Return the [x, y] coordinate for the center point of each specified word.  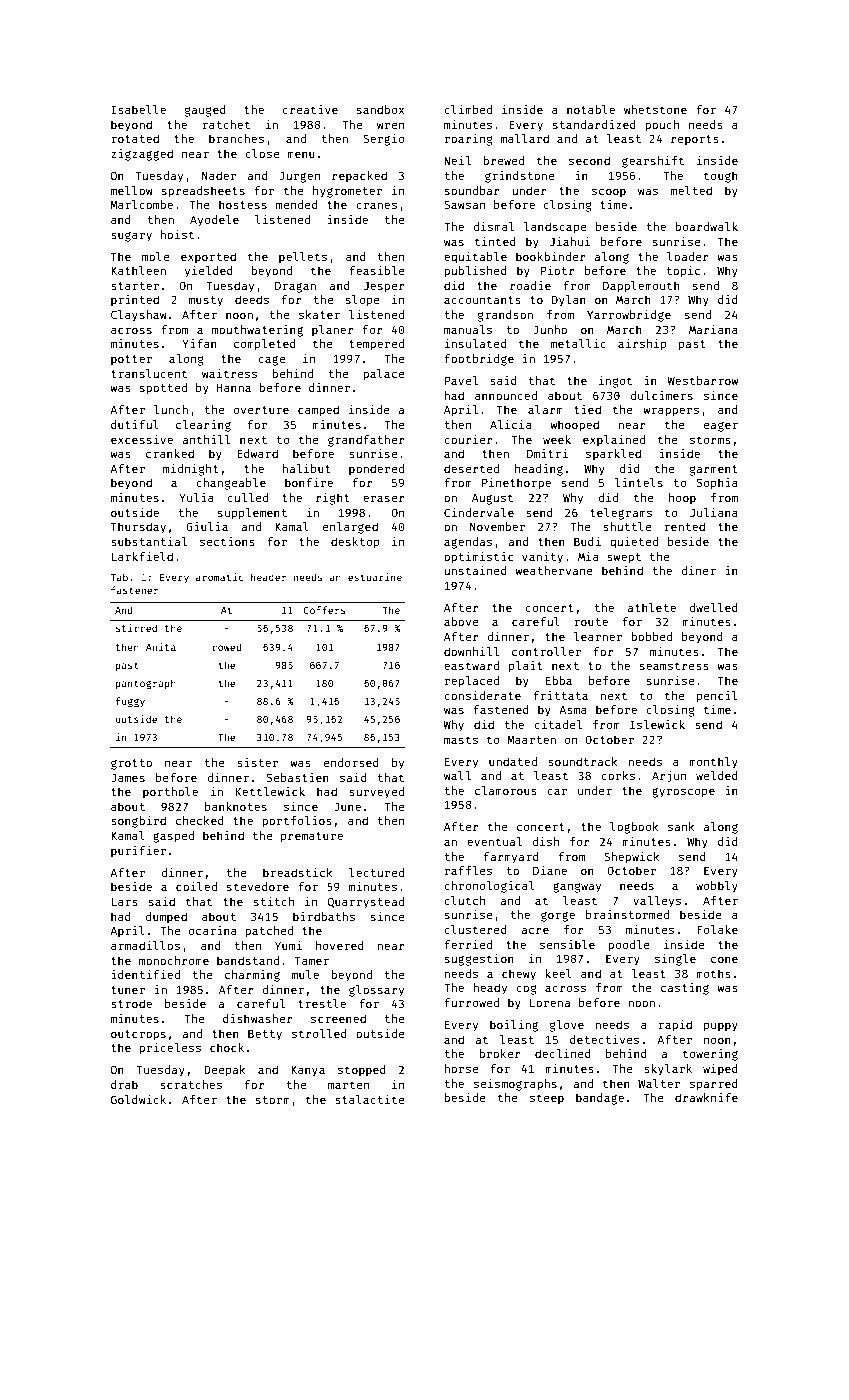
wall [457, 775]
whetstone [655, 109]
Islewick [657, 724]
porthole [170, 793]
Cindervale [479, 512]
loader [688, 256]
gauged [205, 111]
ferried [468, 944]
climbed [468, 109]
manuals [468, 329]
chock [227, 1047]
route [591, 622]
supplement [252, 514]
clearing [203, 426]
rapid [675, 1026]
